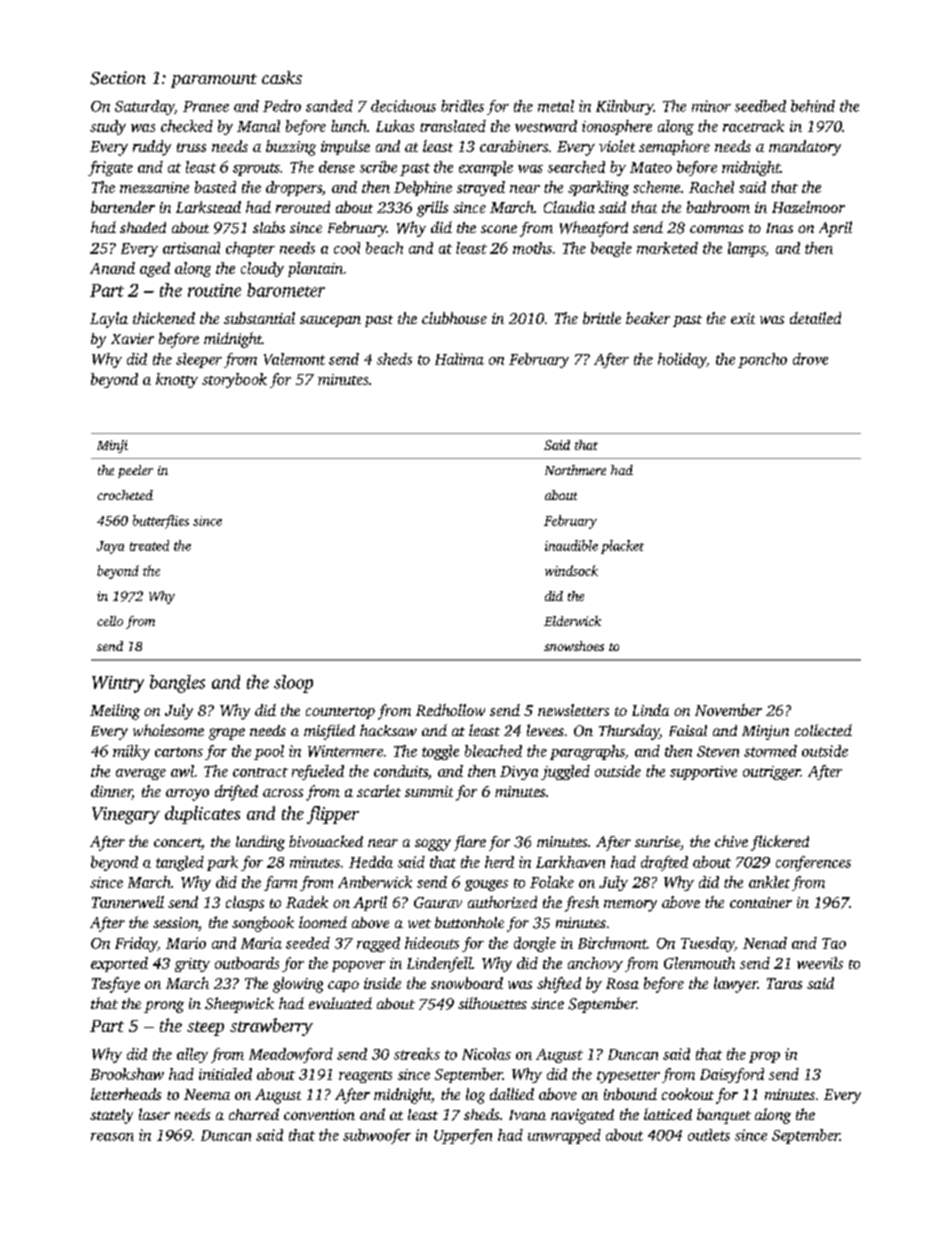 The height and width of the page is (1233, 952). I want to click on snowshoes, so click(574, 646).
